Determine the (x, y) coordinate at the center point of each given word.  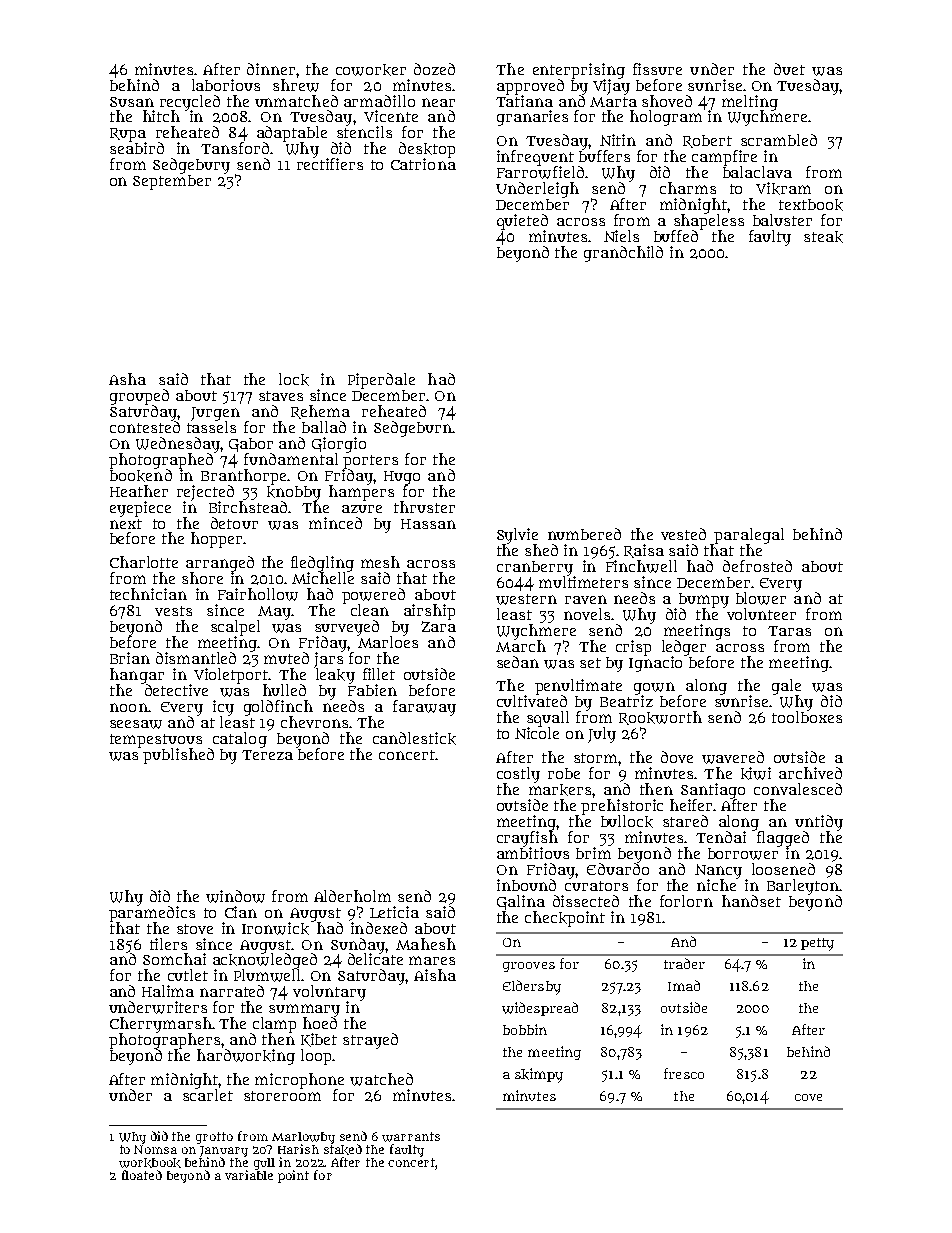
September (172, 182)
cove (808, 1097)
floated (142, 1175)
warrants (411, 1137)
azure (362, 509)
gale (786, 687)
